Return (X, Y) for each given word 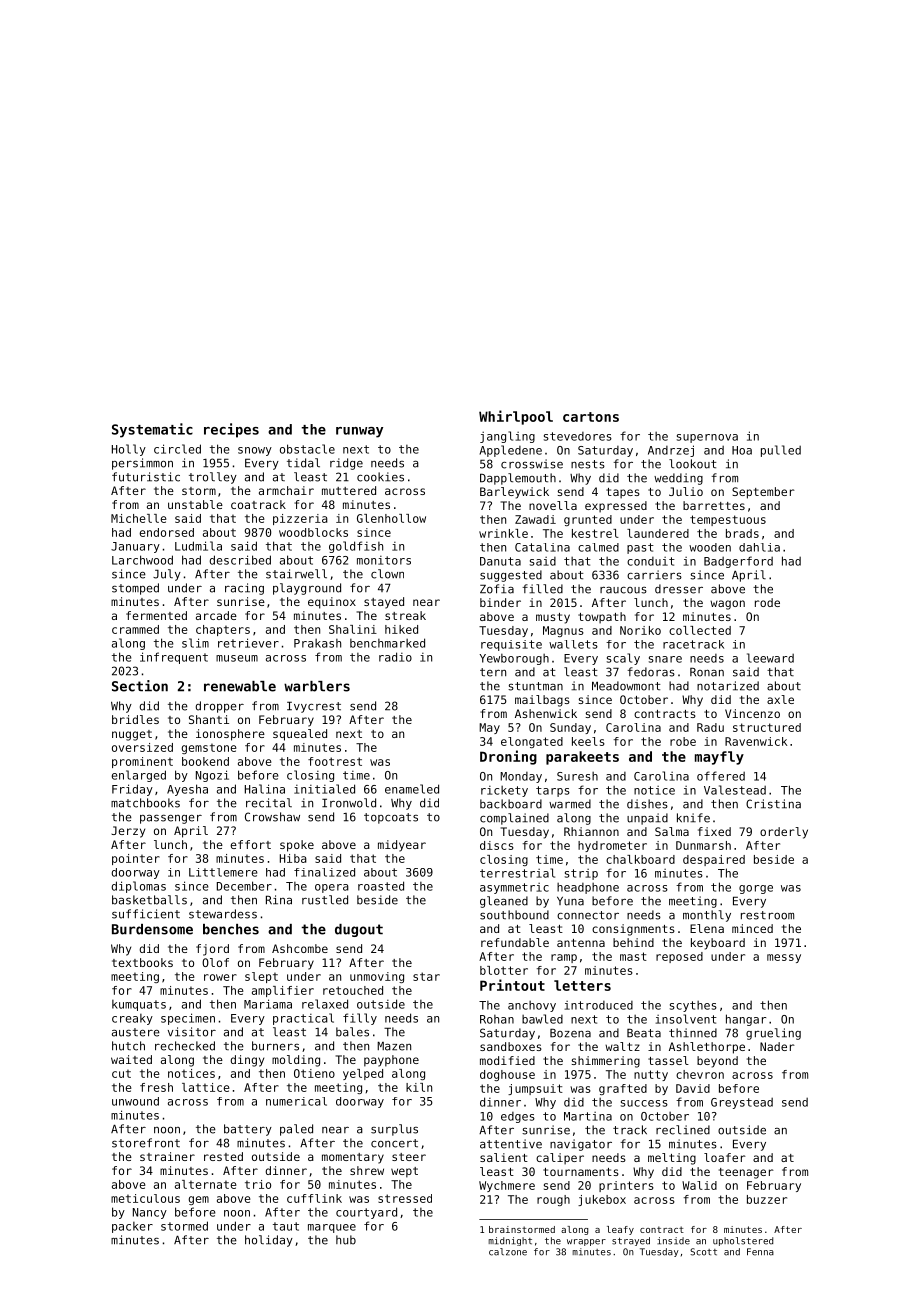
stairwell (296, 574)
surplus (394, 1130)
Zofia (497, 589)
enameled (412, 789)
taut (286, 1226)
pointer (136, 859)
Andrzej (671, 451)
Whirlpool (516, 417)
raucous (623, 590)
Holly (129, 450)
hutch (128, 1046)
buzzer (767, 1199)
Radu (710, 727)
